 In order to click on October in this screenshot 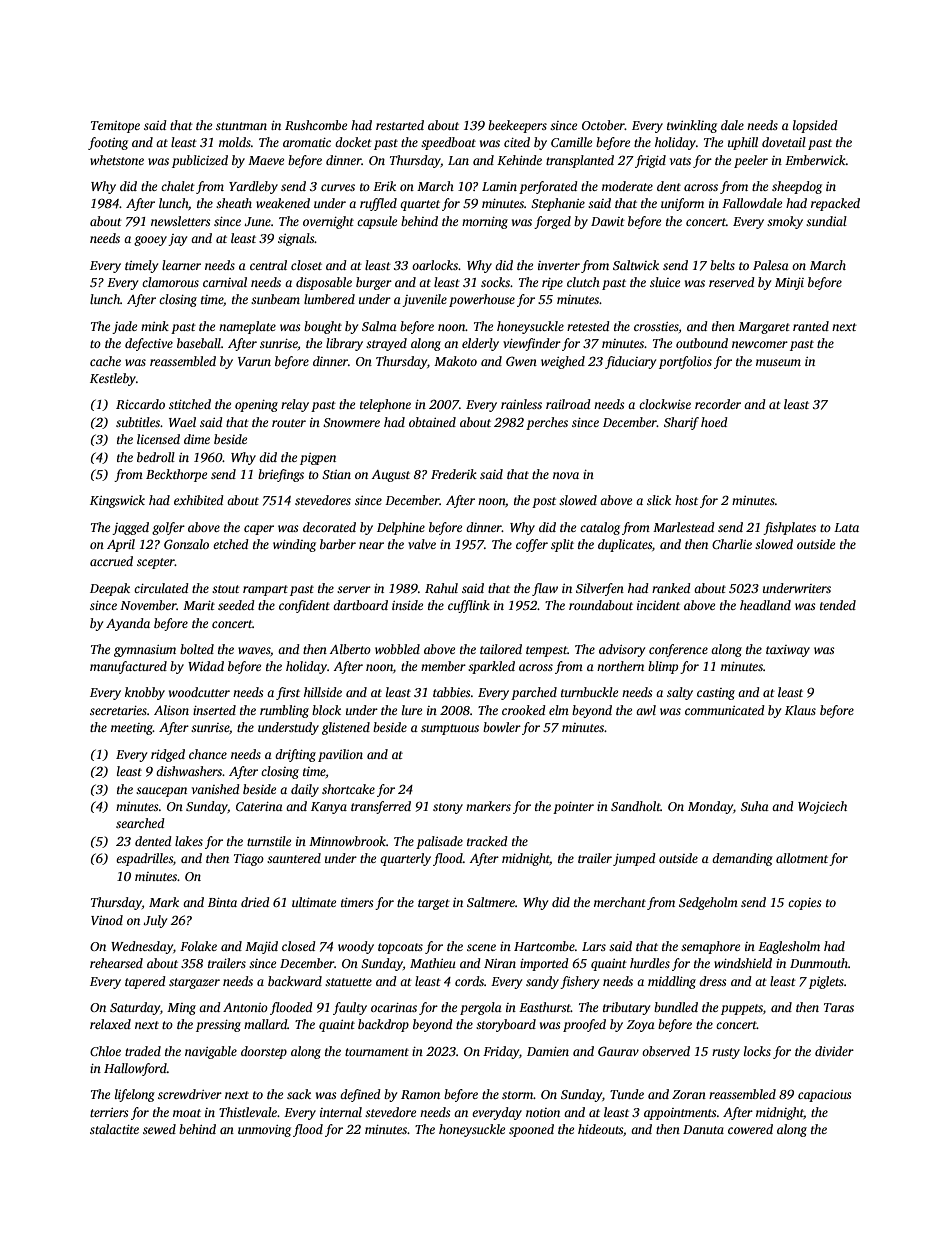, I will do `click(603, 125)`.
